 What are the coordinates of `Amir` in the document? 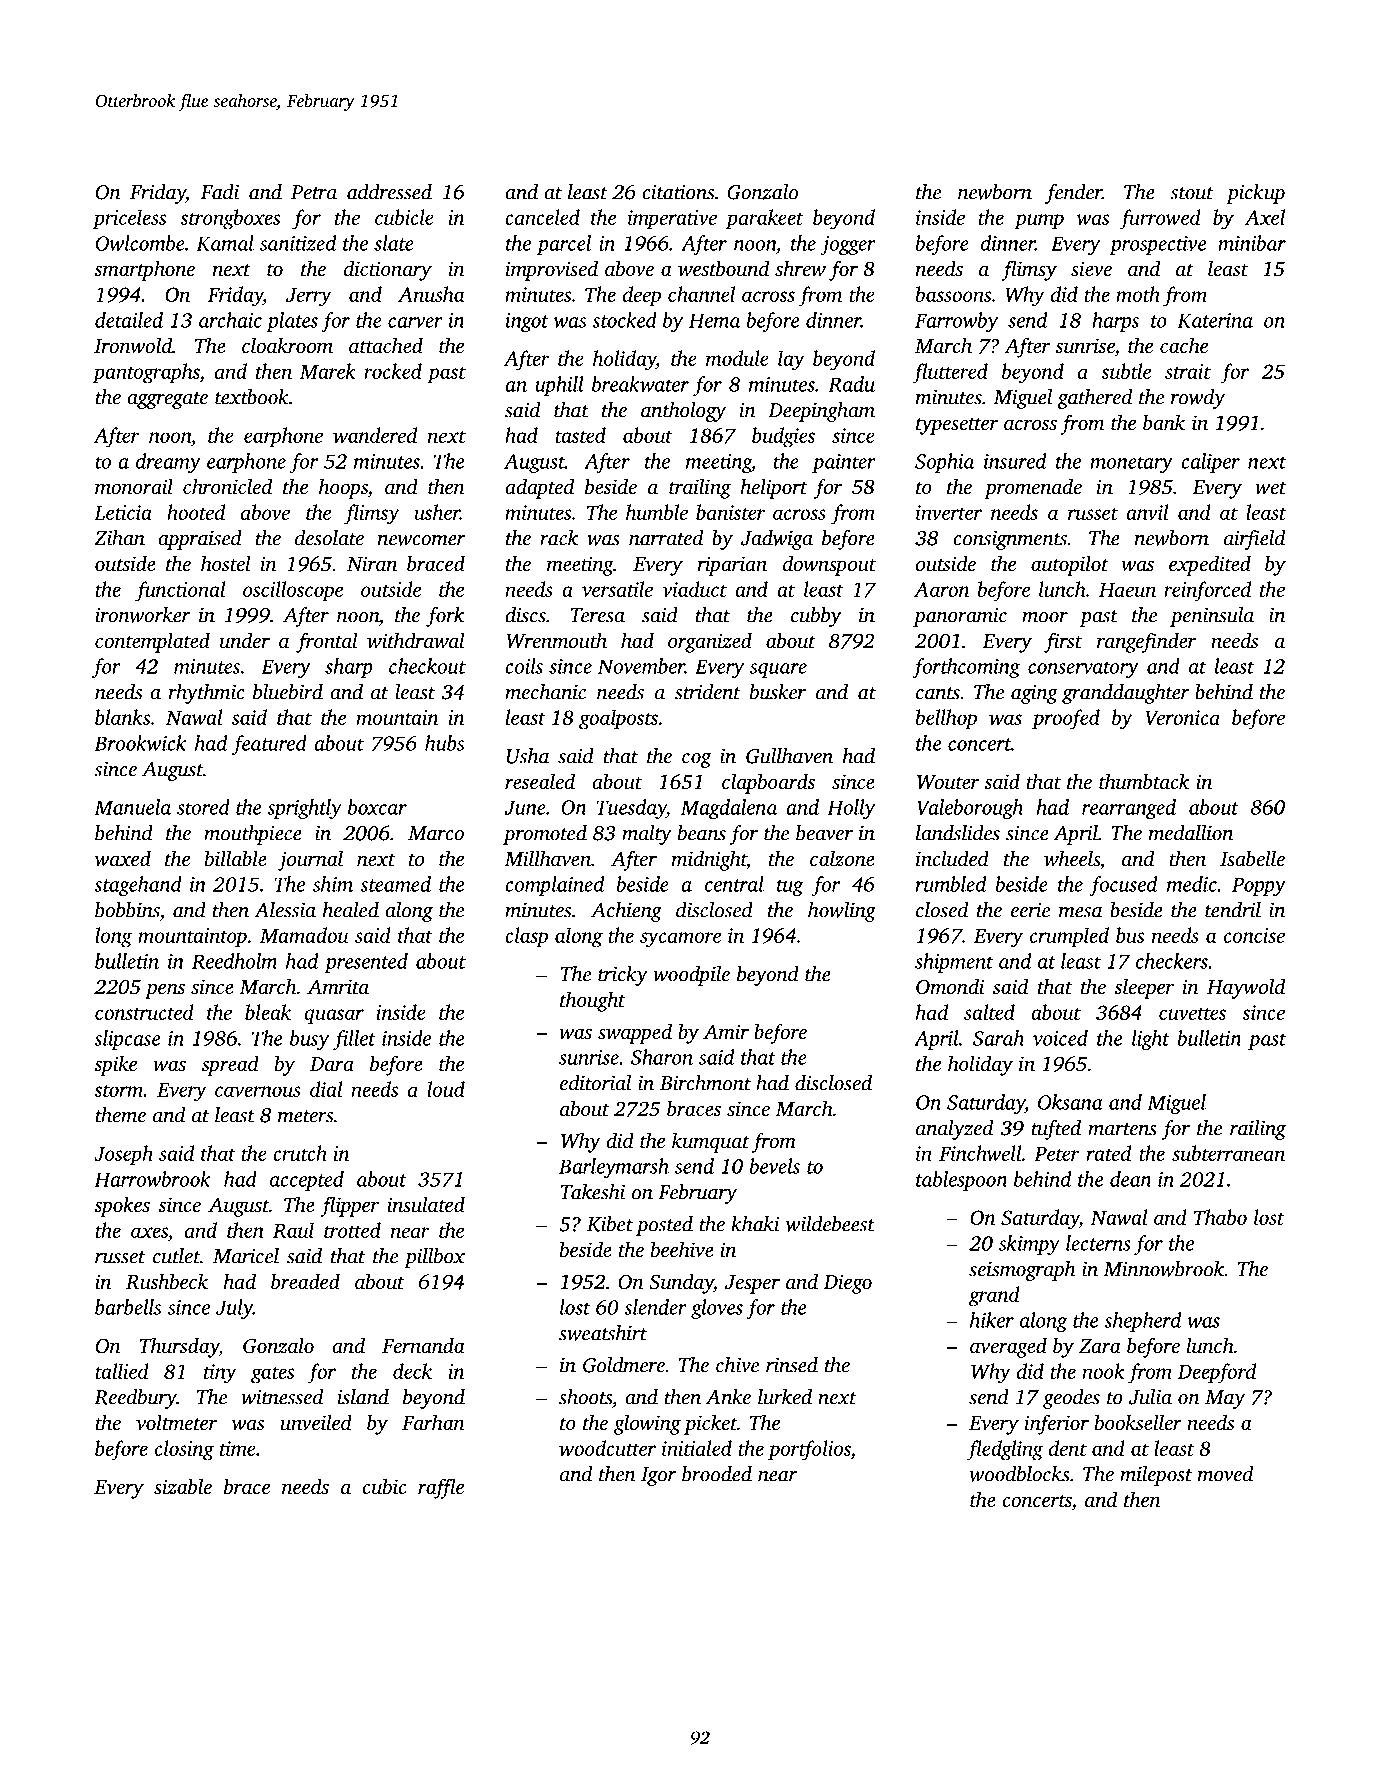 It's located at (726, 1031).
